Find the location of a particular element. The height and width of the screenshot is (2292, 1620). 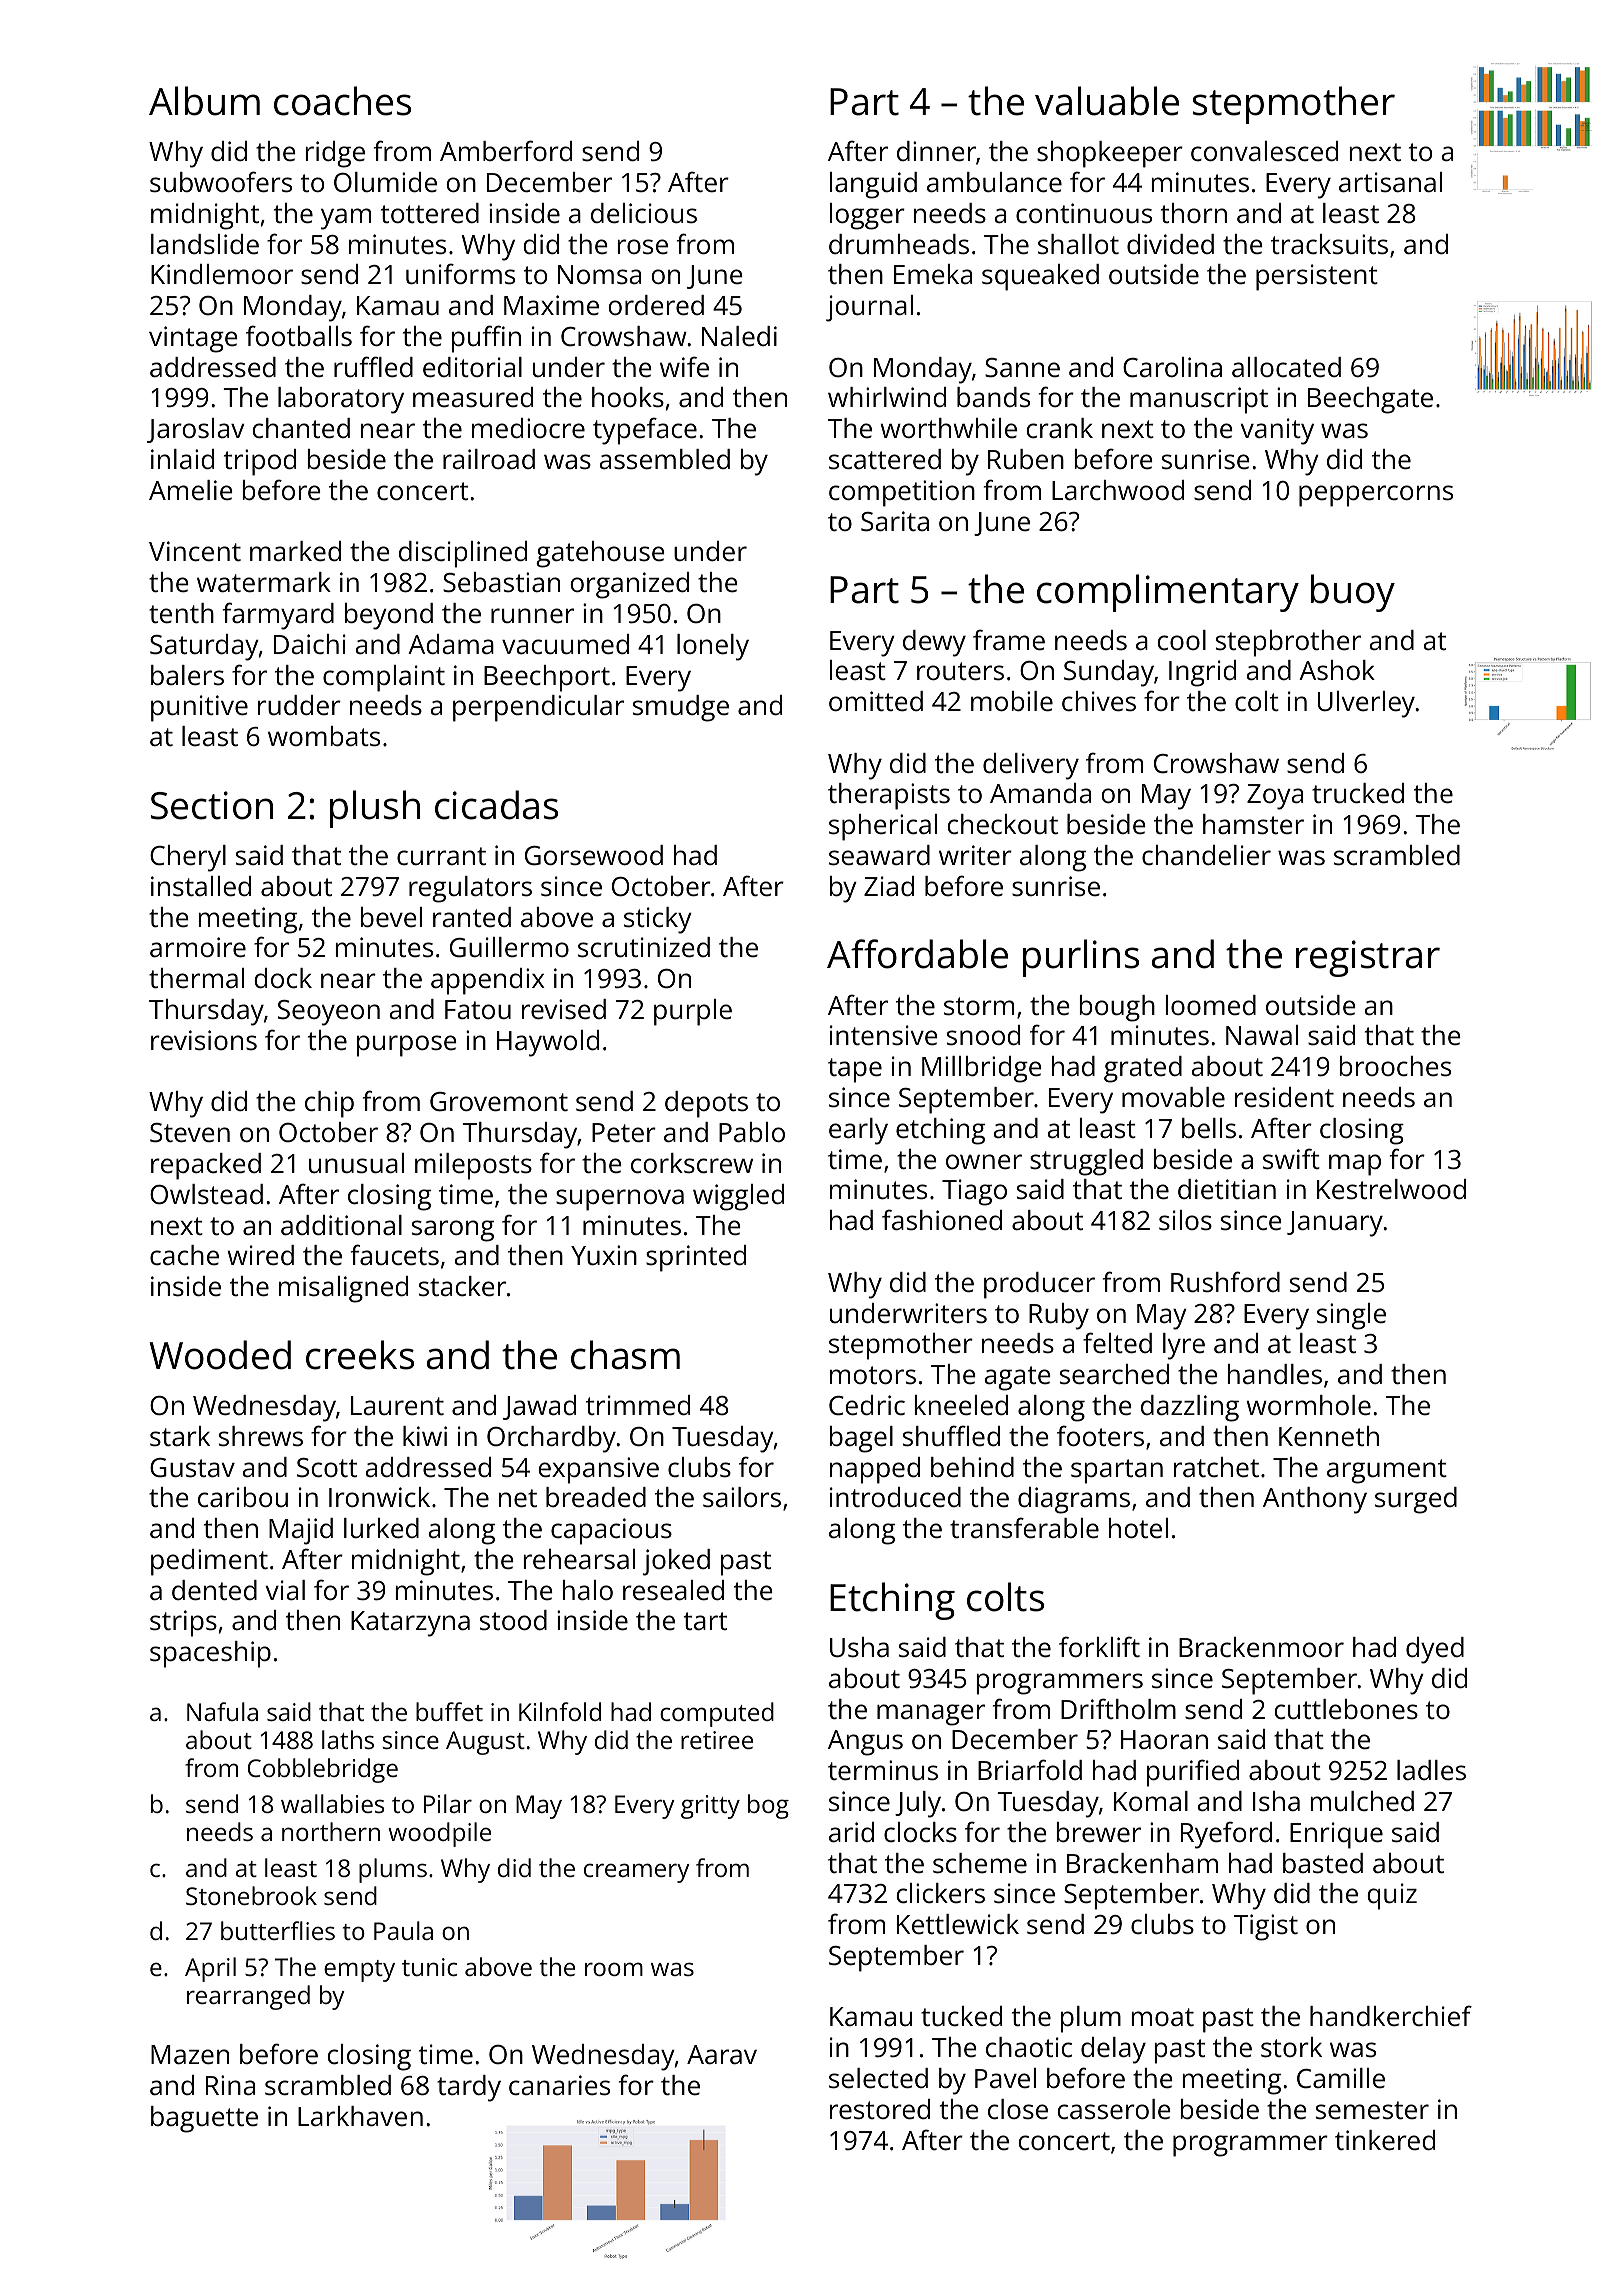

Aarav is located at coordinates (722, 2054).
